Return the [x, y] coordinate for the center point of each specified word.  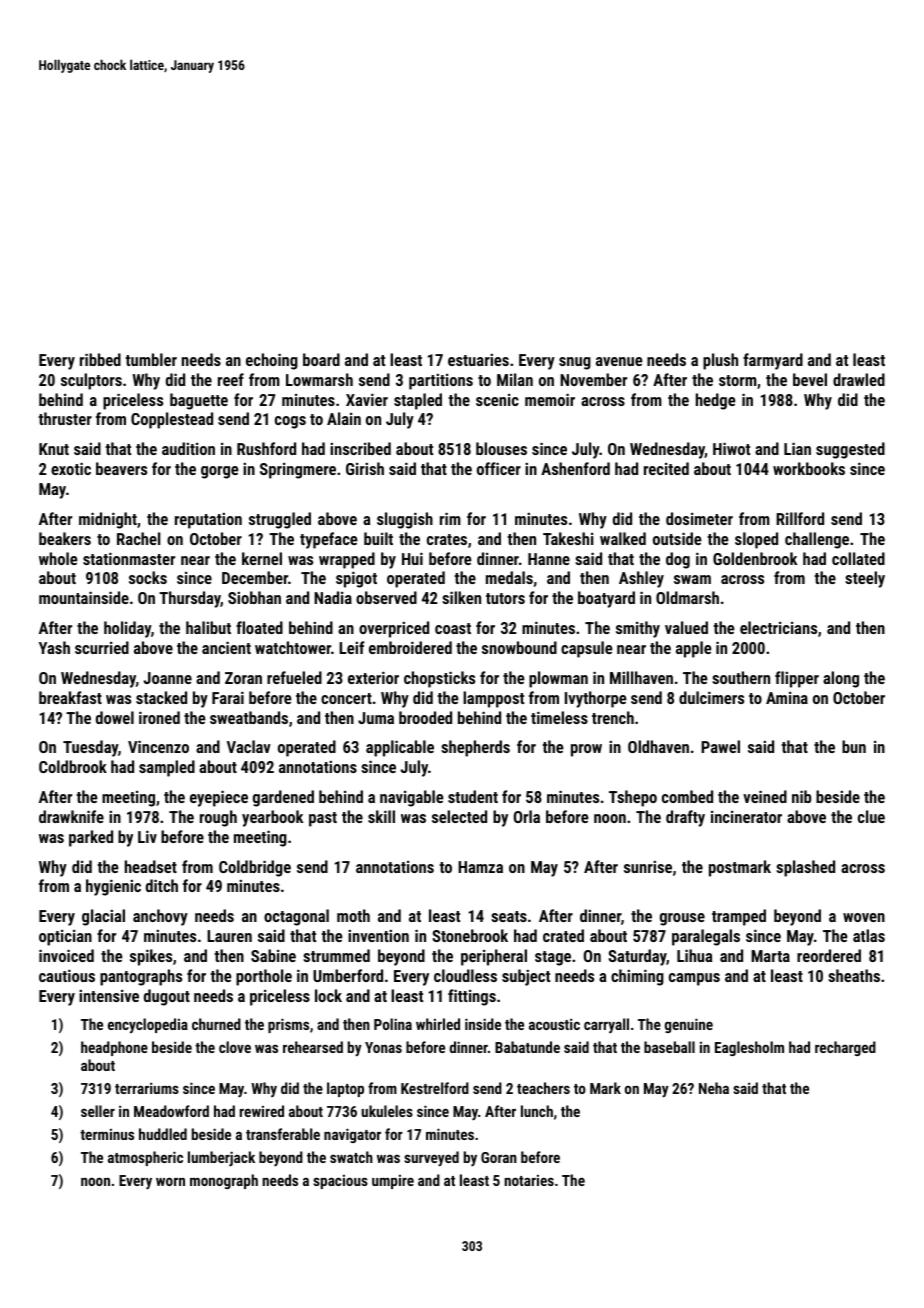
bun [854, 746]
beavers [121, 468]
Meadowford [171, 1111]
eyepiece [219, 798]
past [323, 819]
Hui [412, 558]
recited [666, 468]
